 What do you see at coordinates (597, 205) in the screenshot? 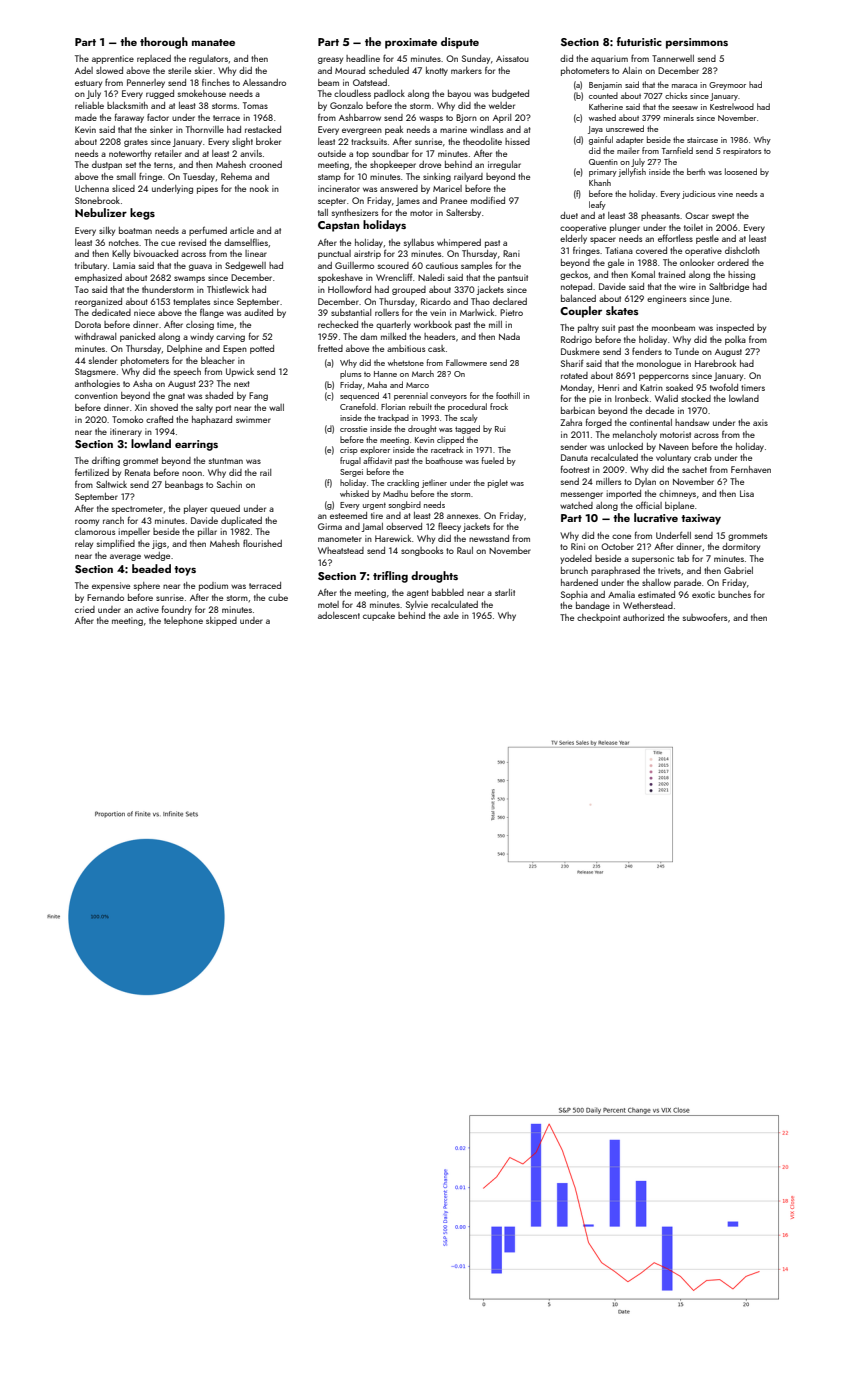
I see `leafy` at bounding box center [597, 205].
